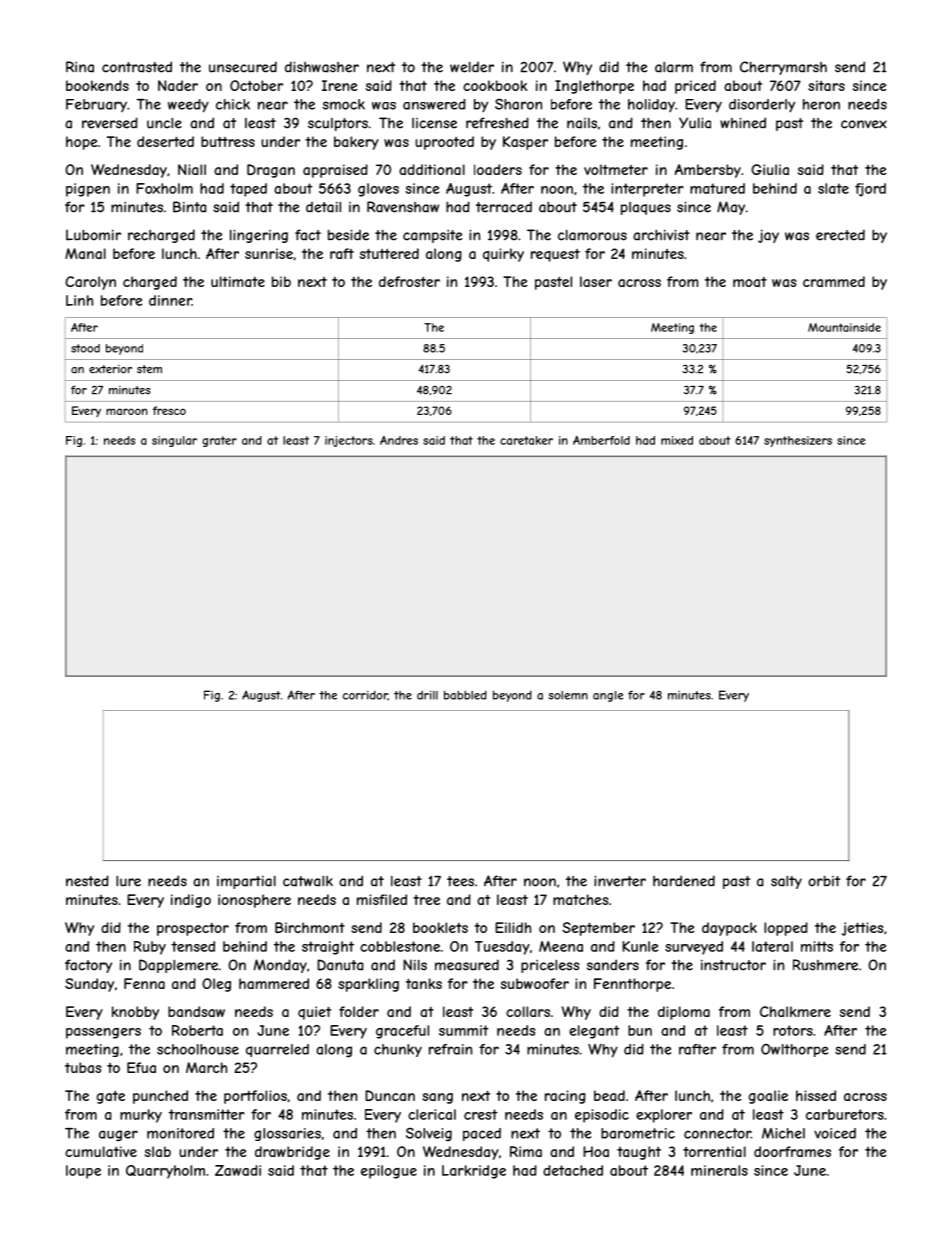 This screenshot has width=952, height=1233. I want to click on explorer, so click(664, 1116).
